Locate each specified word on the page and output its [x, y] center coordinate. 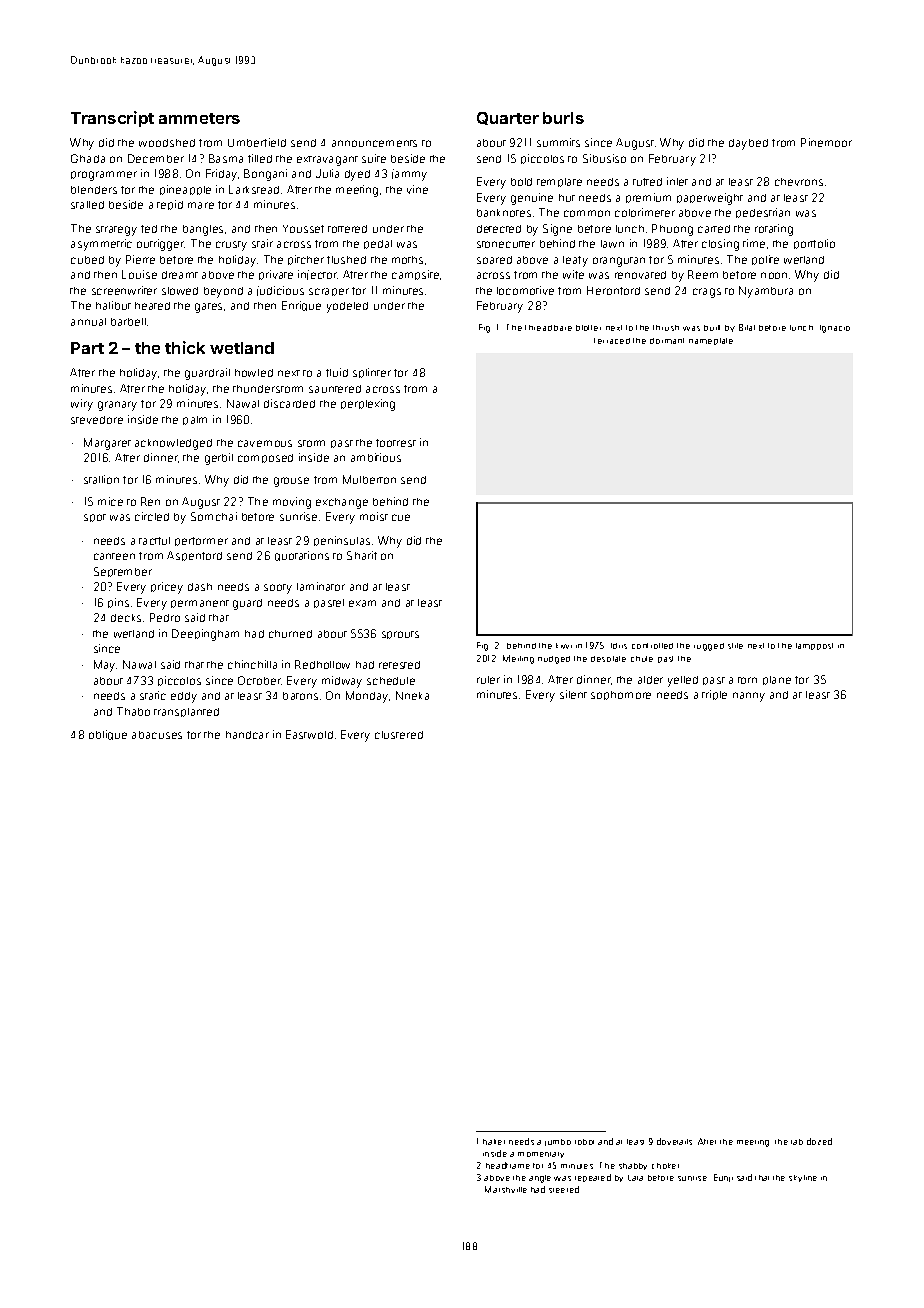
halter [494, 1142]
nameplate [711, 341]
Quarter [508, 118]
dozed [819, 1141]
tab [797, 1142]
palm [195, 420]
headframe [508, 1165]
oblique [108, 735]
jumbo [558, 1142]
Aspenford [194, 556]
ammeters [199, 118]
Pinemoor [826, 142]
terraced [612, 341]
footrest [396, 443]
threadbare [548, 328]
